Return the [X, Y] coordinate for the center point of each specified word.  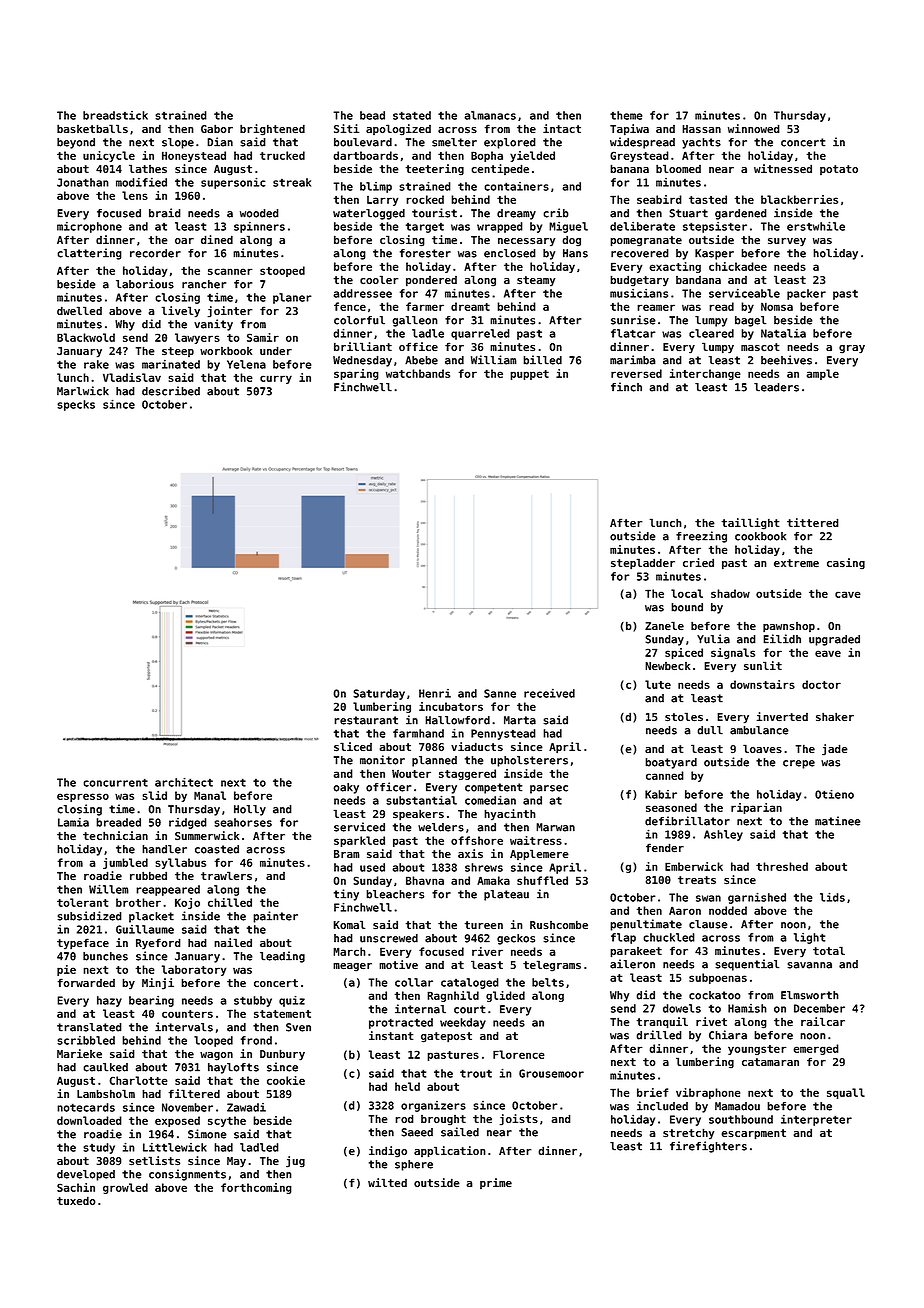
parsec [549, 789]
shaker [835, 716]
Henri [435, 693]
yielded [532, 156]
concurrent [115, 782]
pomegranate [646, 241]
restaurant [366, 720]
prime [496, 1183]
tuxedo [76, 1200]
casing [846, 564]
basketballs [92, 129]
